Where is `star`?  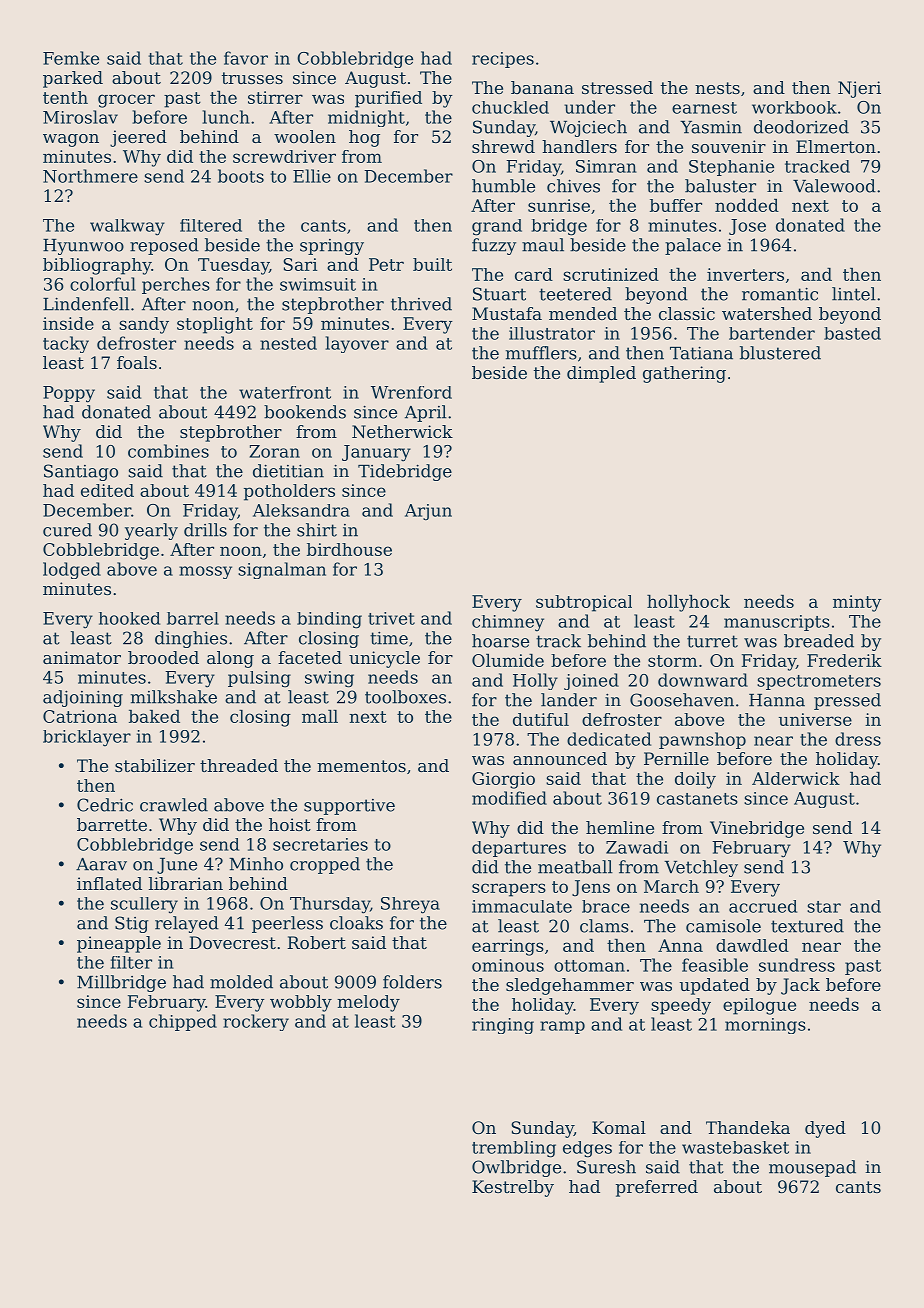 star is located at coordinates (824, 907).
